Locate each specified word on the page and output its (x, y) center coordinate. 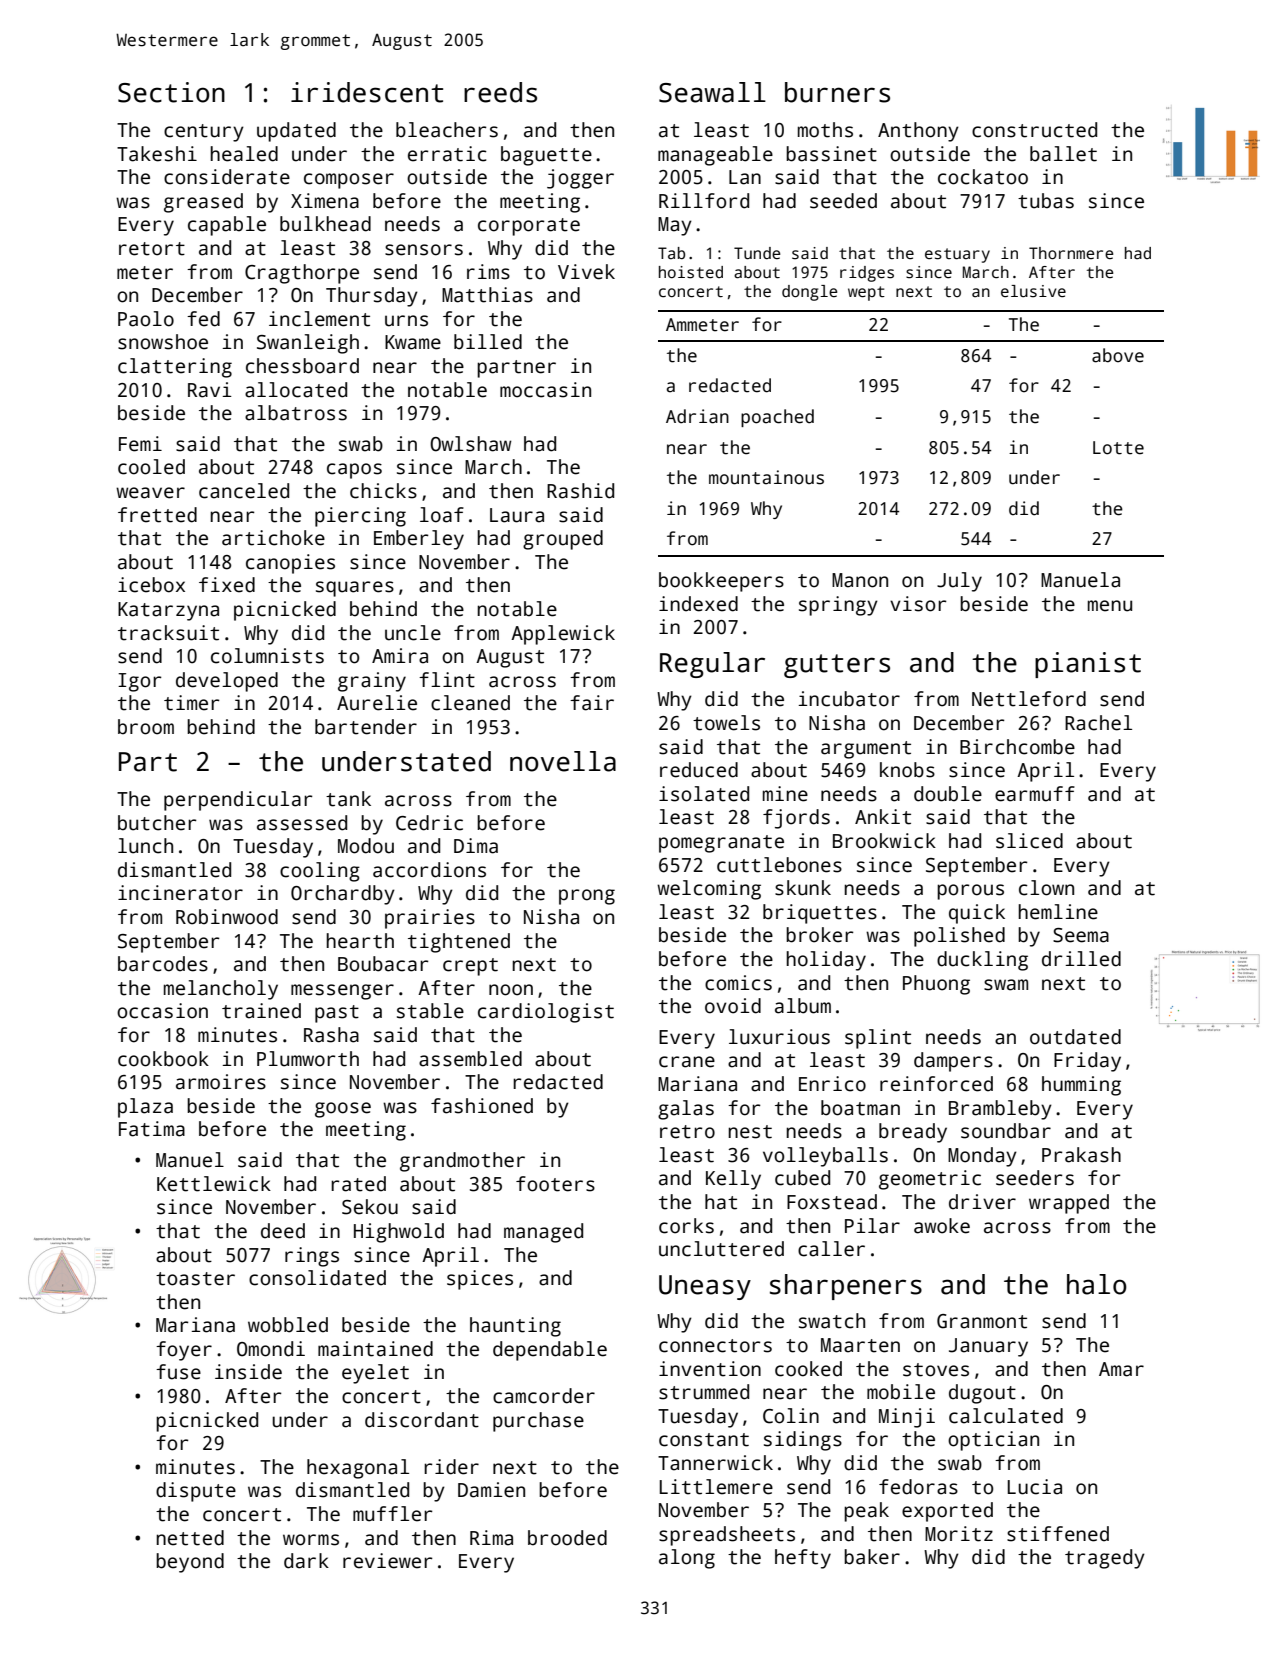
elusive (1033, 291)
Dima (476, 846)
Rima (491, 1538)
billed (488, 342)
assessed (302, 823)
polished (959, 937)
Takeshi (157, 154)
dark (306, 1561)
